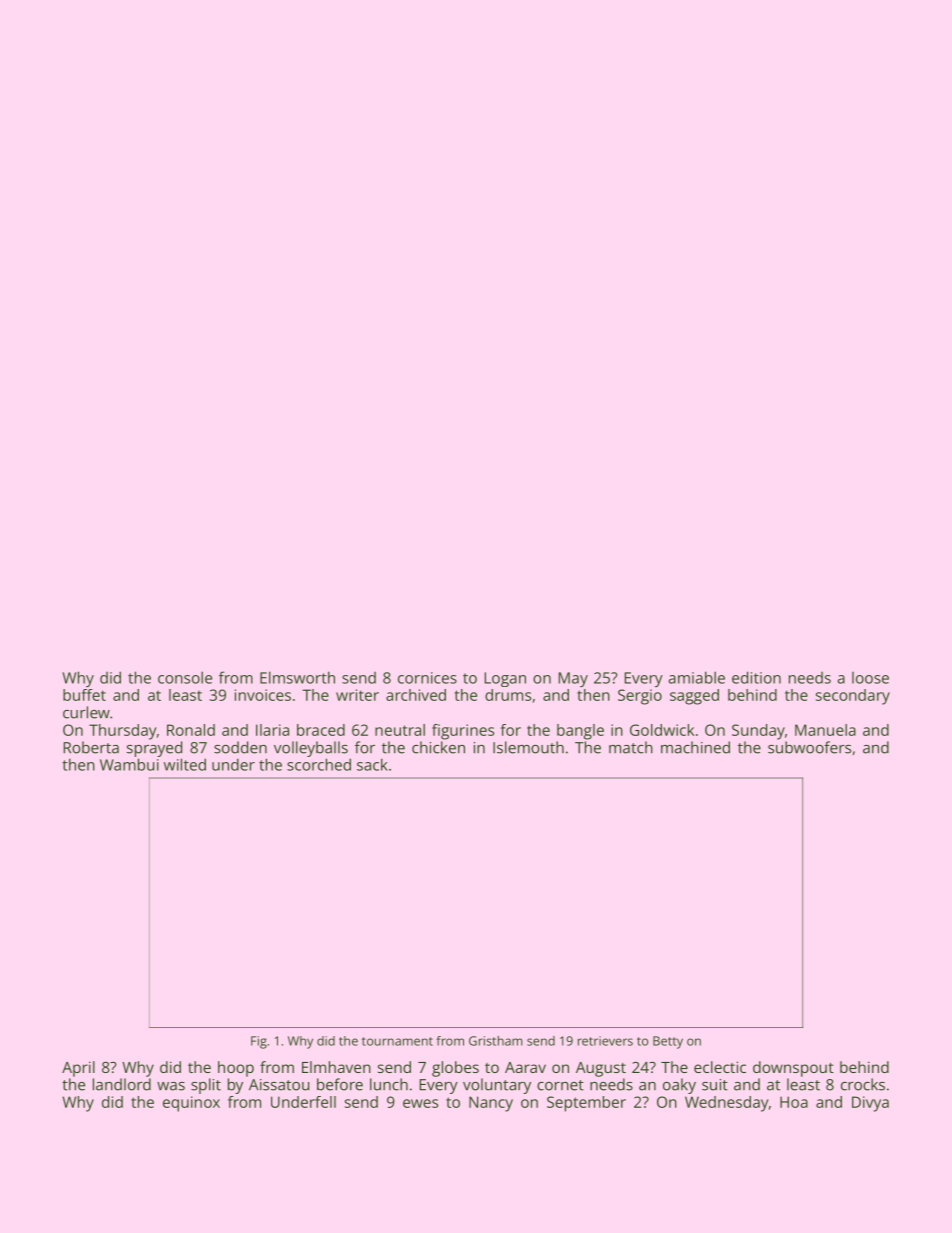 The height and width of the screenshot is (1233, 952). What do you see at coordinates (697, 677) in the screenshot?
I see `amiable` at bounding box center [697, 677].
